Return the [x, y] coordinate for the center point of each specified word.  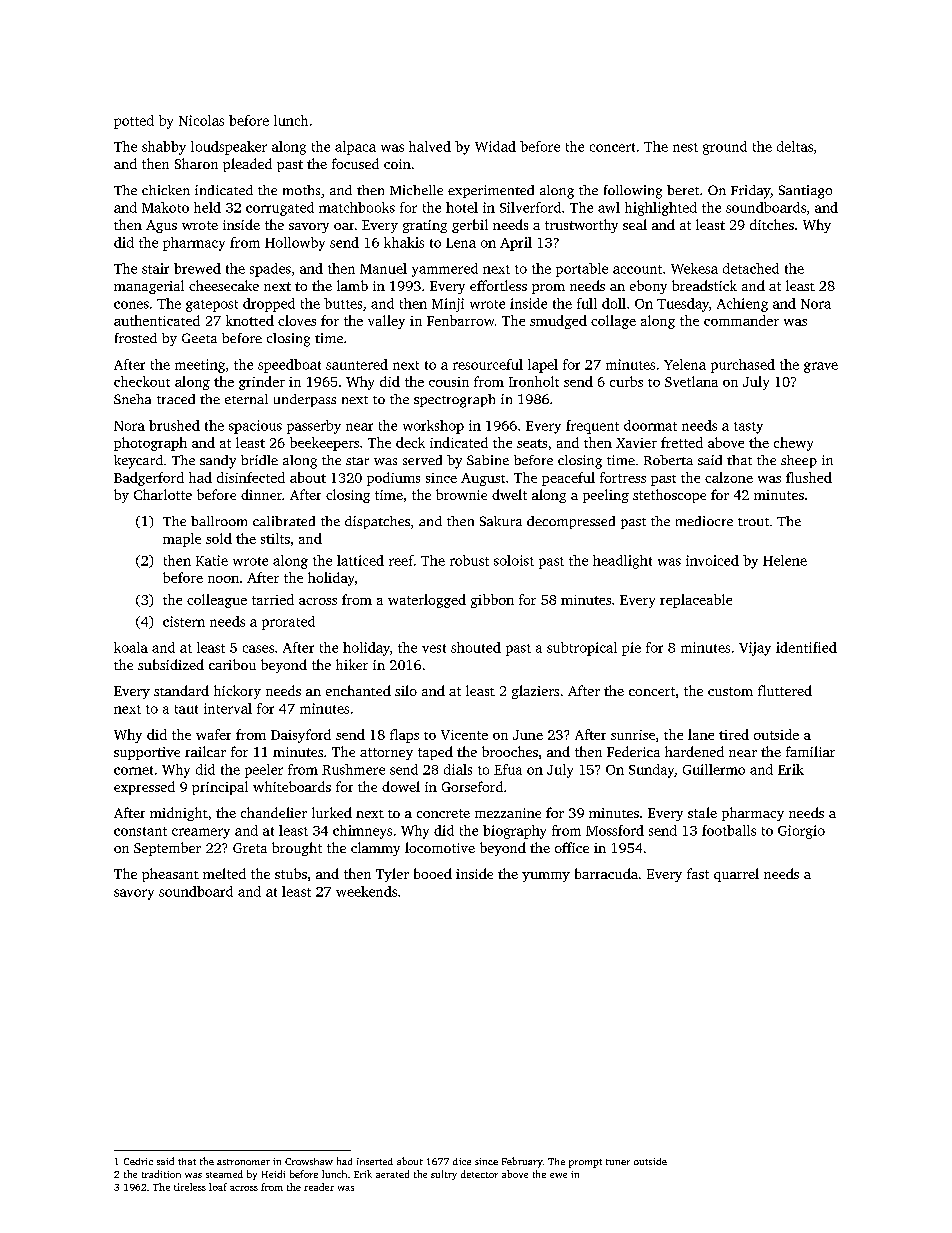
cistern [184, 621]
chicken [166, 190]
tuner [618, 1162]
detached [751, 268]
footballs [729, 830]
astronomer [243, 1162]
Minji [448, 305]
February [522, 1162]
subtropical [582, 649]
